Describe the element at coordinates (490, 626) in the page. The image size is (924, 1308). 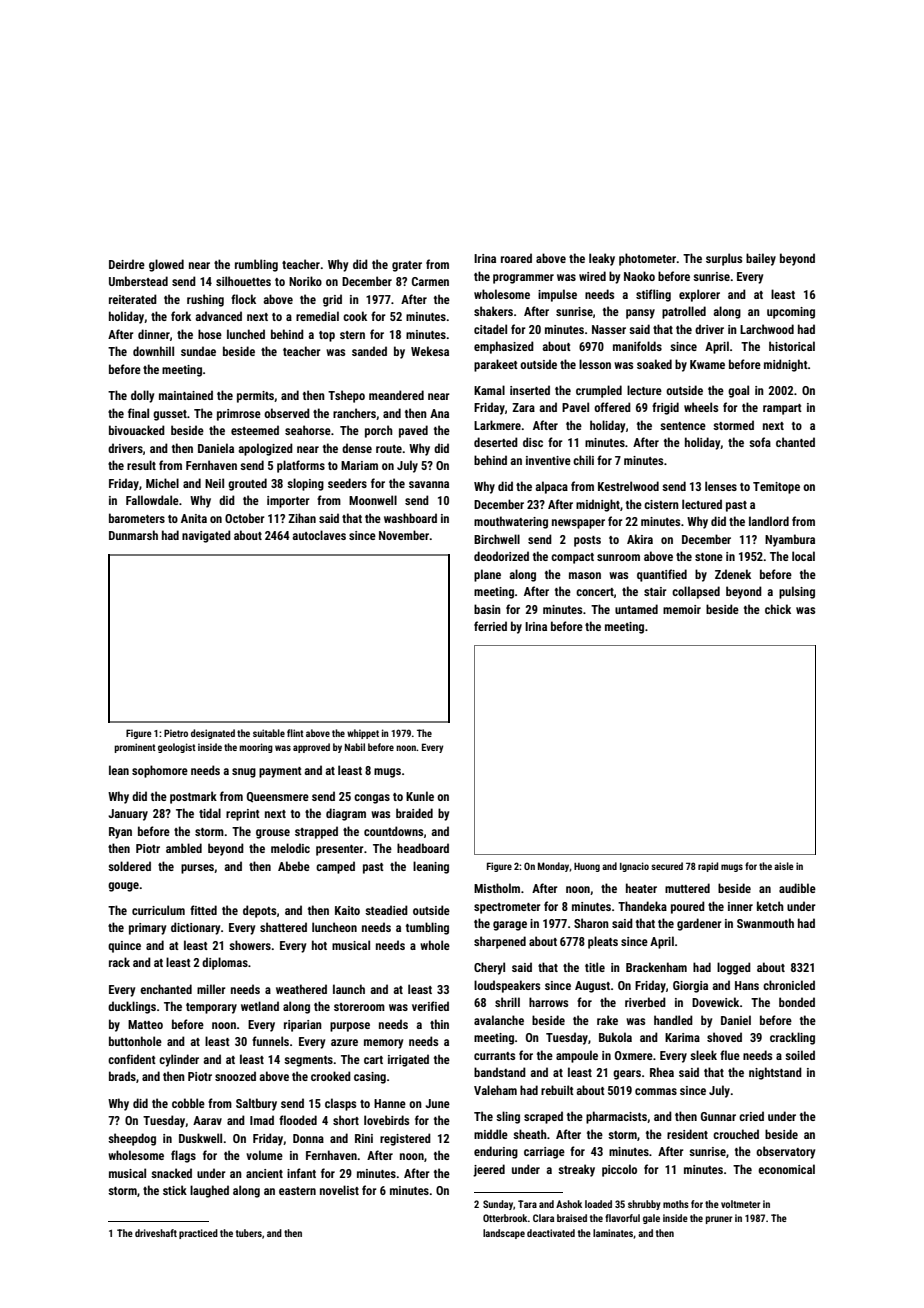
I see `ferried` at that location.
